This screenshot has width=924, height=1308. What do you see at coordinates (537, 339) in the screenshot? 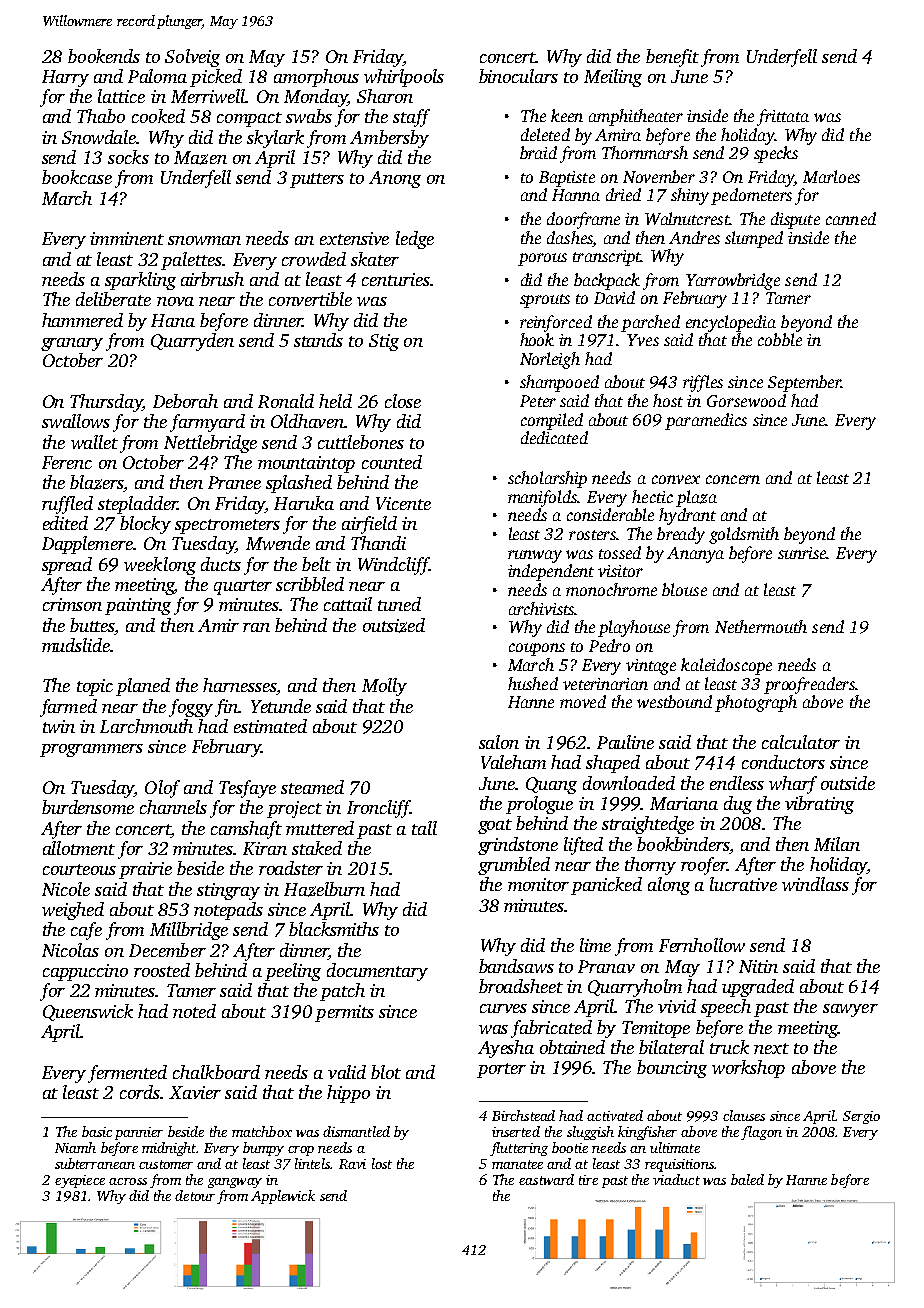
I see `hook` at bounding box center [537, 339].
